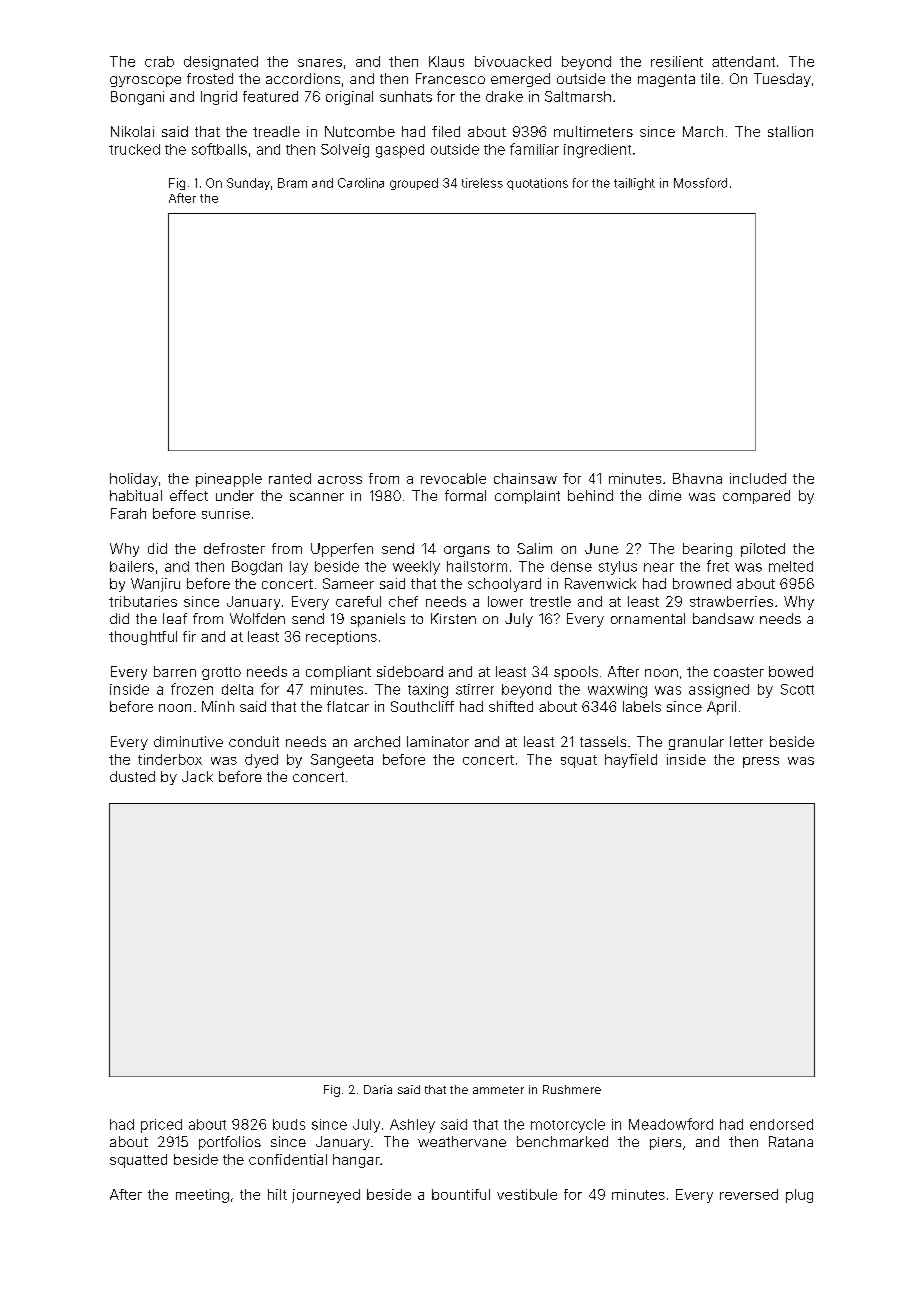  I want to click on trucked, so click(134, 149).
